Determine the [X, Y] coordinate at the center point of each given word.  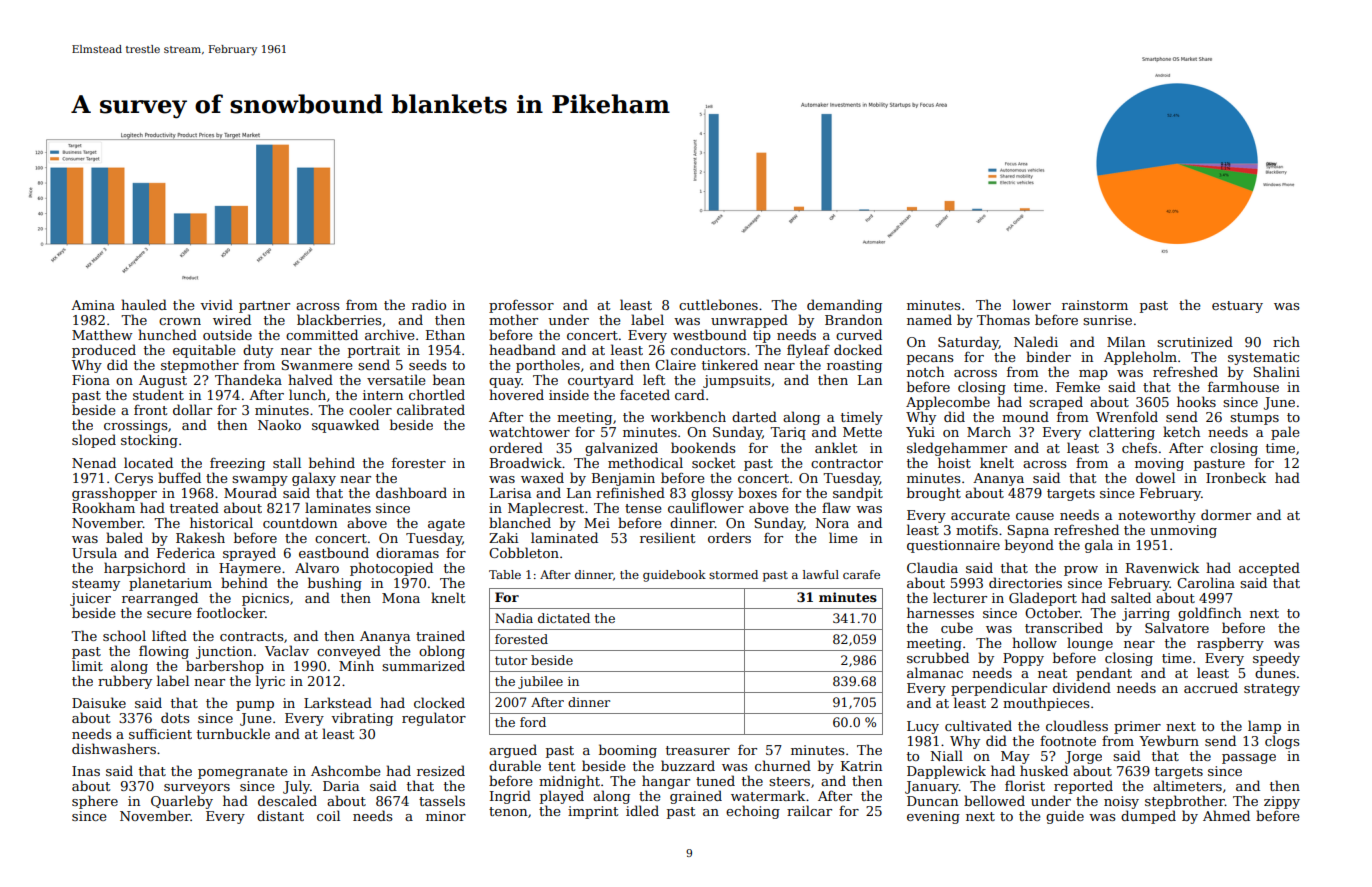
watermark [768, 795]
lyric [270, 682]
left [654, 379]
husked [1044, 770]
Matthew [102, 334]
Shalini [1276, 371]
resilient [667, 537]
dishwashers [114, 748]
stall [287, 462]
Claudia [932, 567]
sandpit [858, 494]
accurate [980, 515]
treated [194, 507]
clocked [439, 702]
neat [1052, 673]
